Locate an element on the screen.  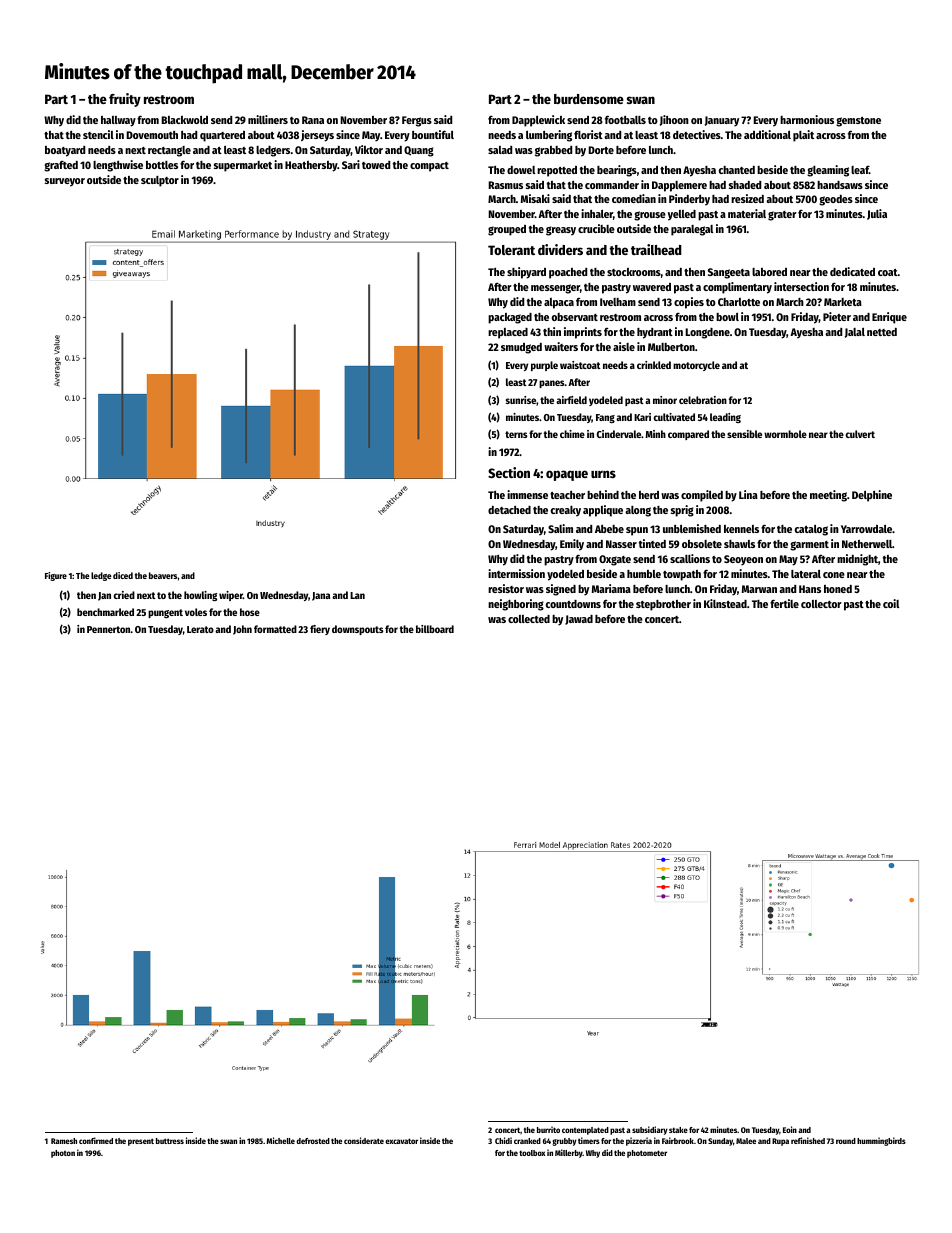
Jihoon is located at coordinates (674, 120).
